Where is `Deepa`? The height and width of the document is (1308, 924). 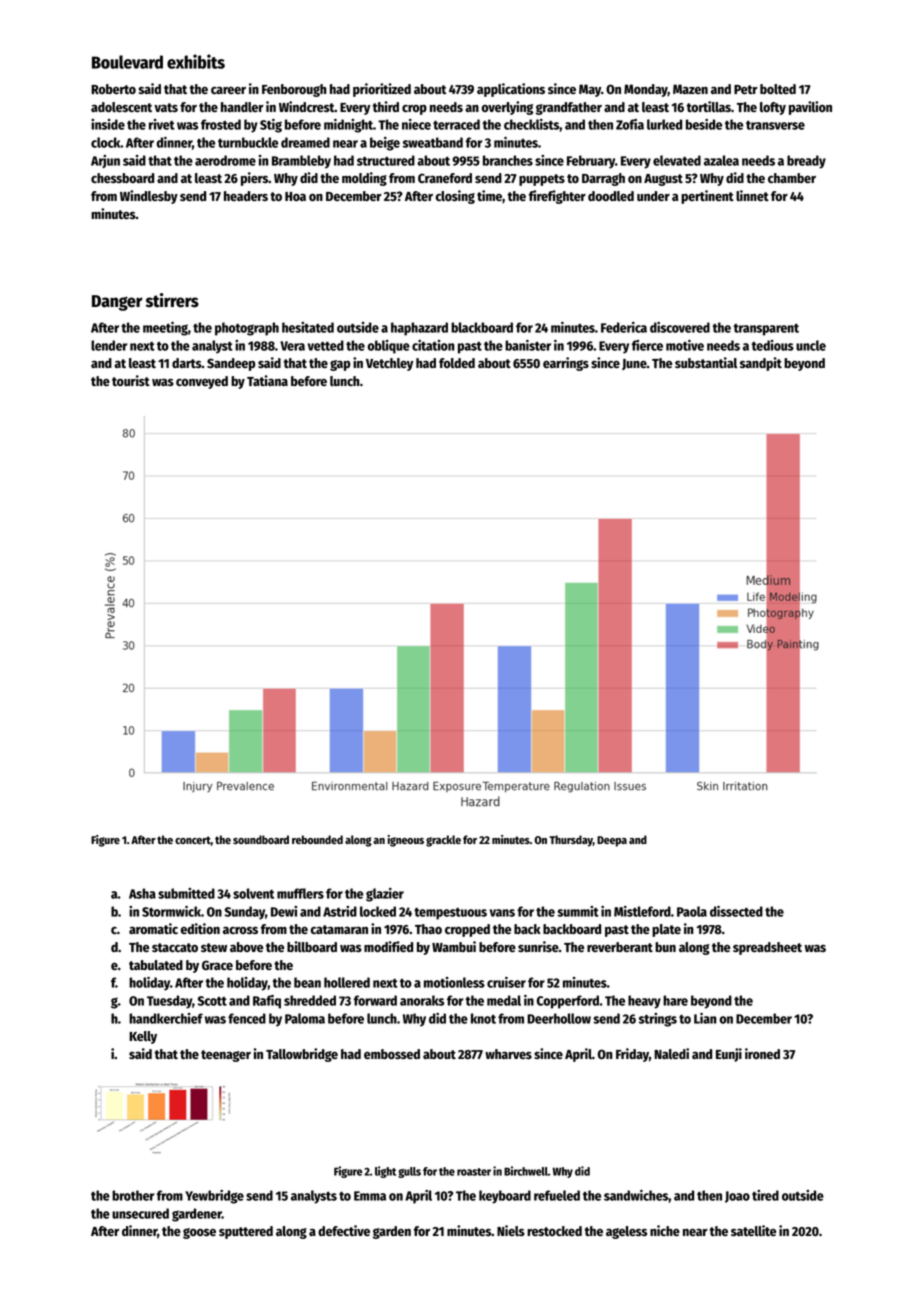 Deepa is located at coordinates (612, 841).
